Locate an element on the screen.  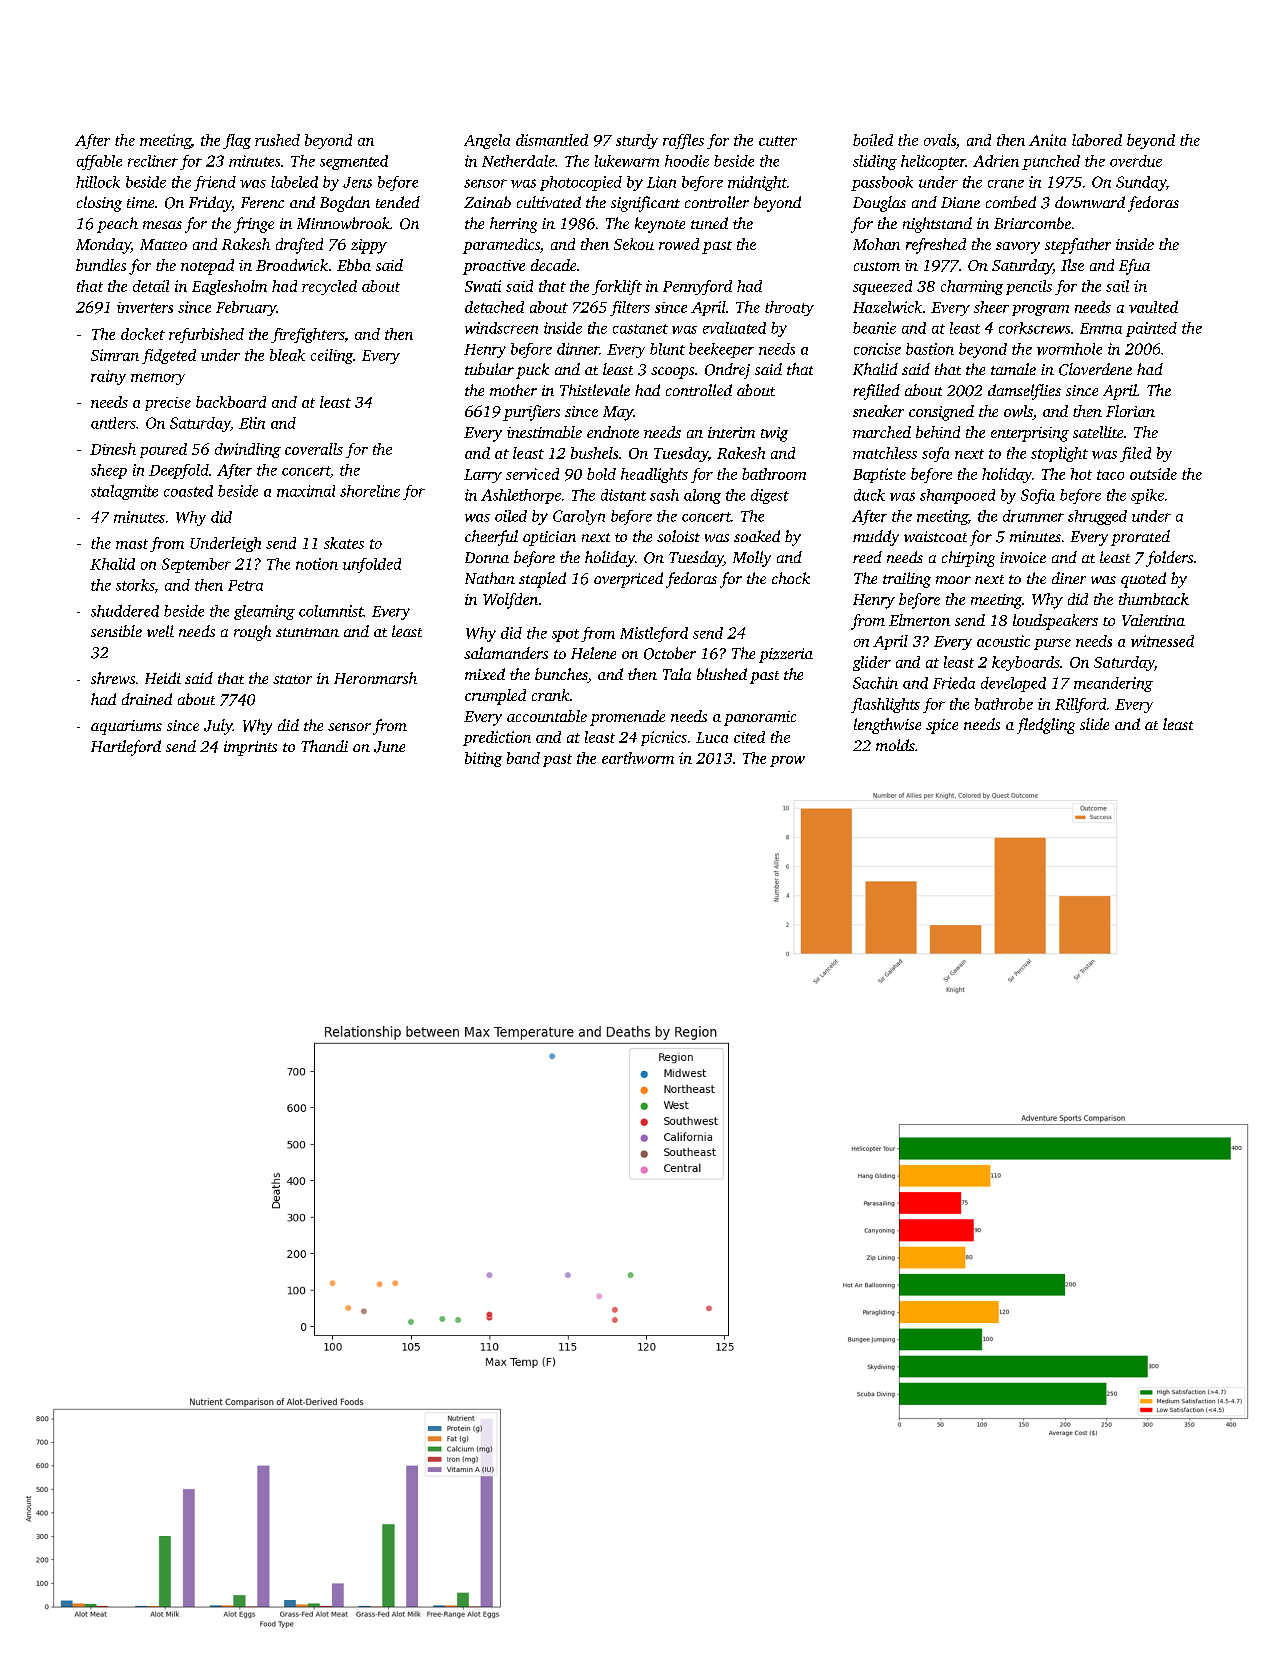
poured is located at coordinates (163, 450).
